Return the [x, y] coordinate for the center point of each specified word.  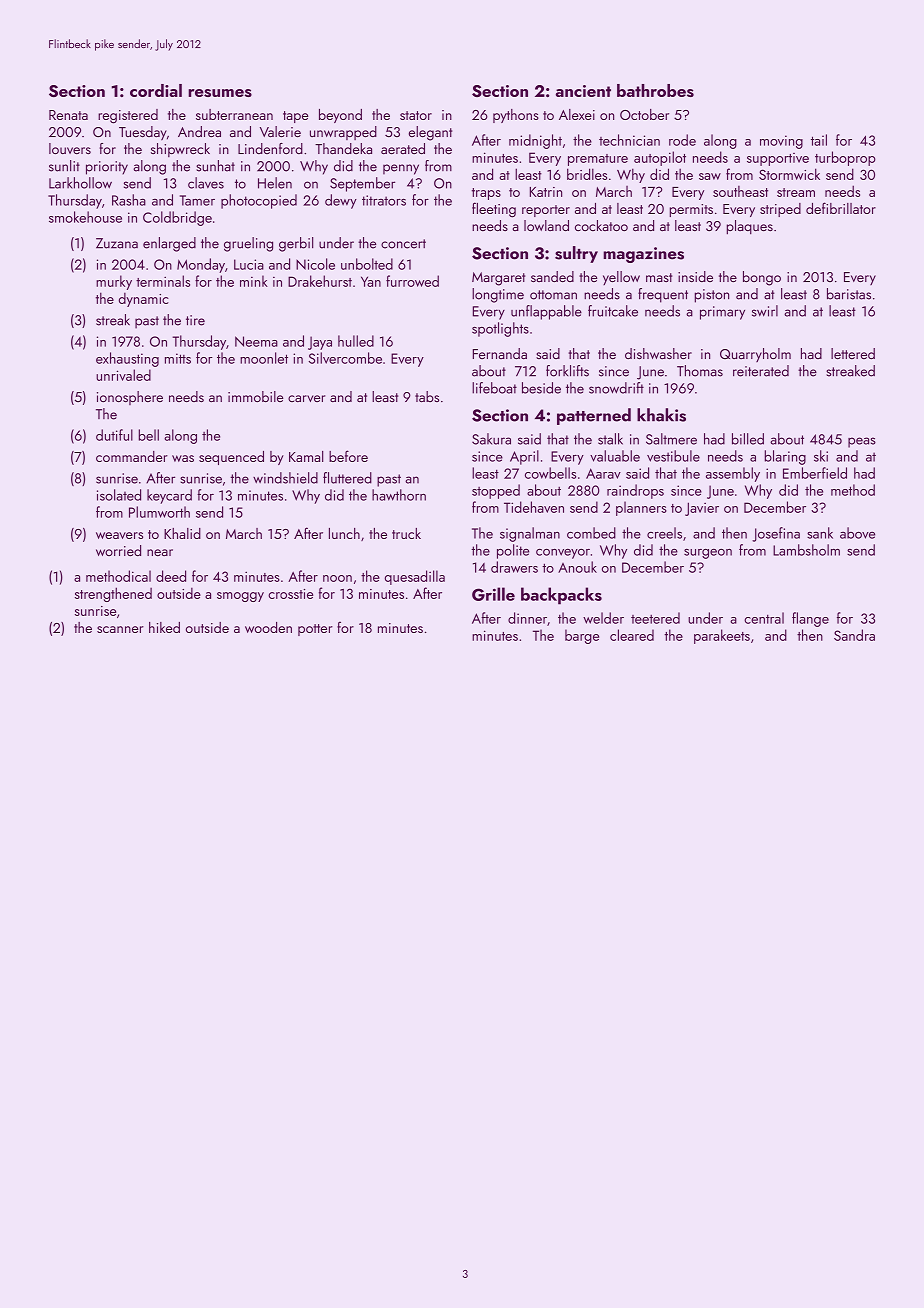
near [160, 552]
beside [541, 388]
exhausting [127, 359]
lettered [853, 353]
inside [695, 276]
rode [682, 140]
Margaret [498, 279]
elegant [430, 133]
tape [295, 117]
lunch [344, 533]
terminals [163, 281]
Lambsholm [806, 550]
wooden [268, 627]
